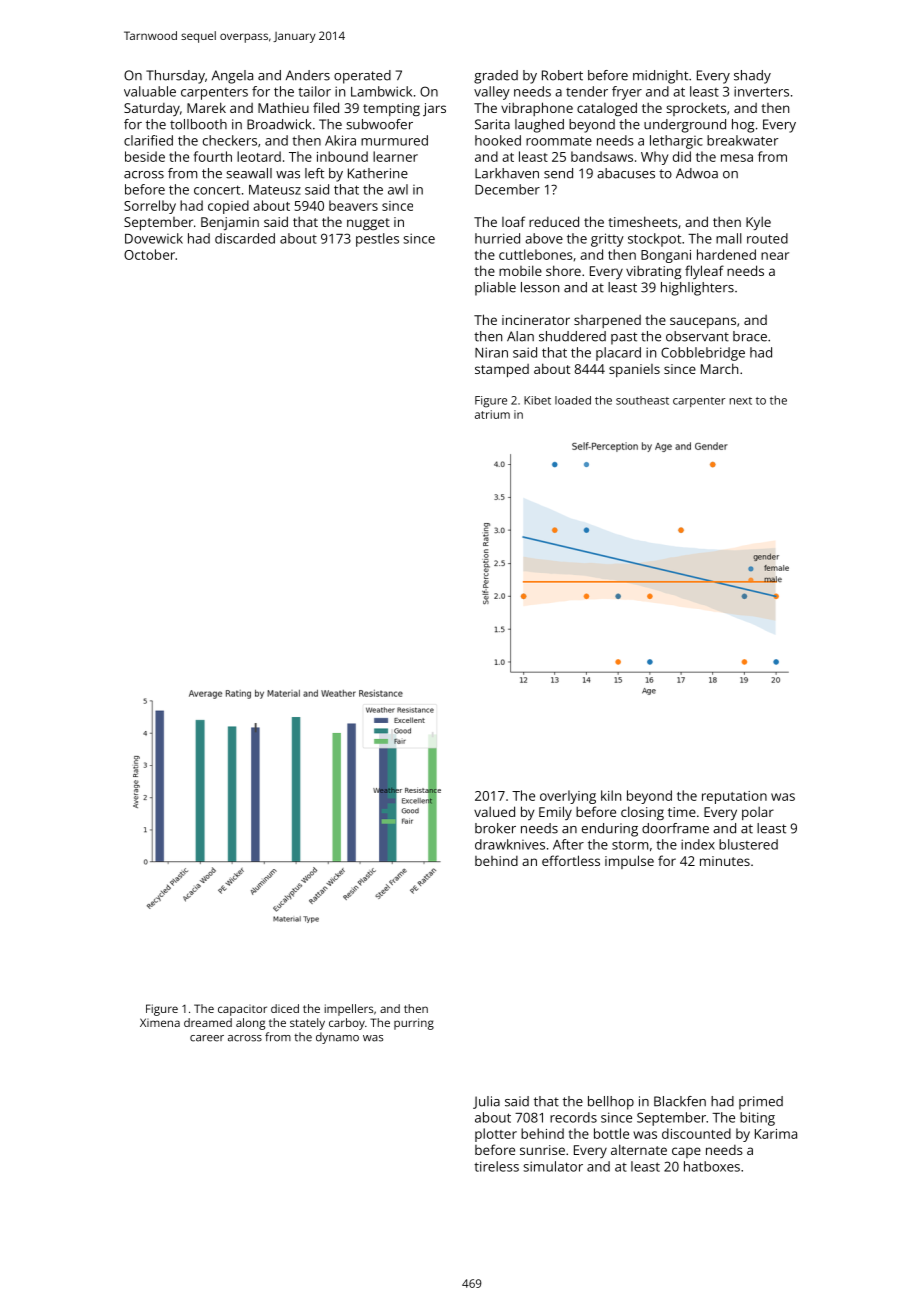 The width and height of the screenshot is (924, 1308). I want to click on atrium, so click(492, 414).
